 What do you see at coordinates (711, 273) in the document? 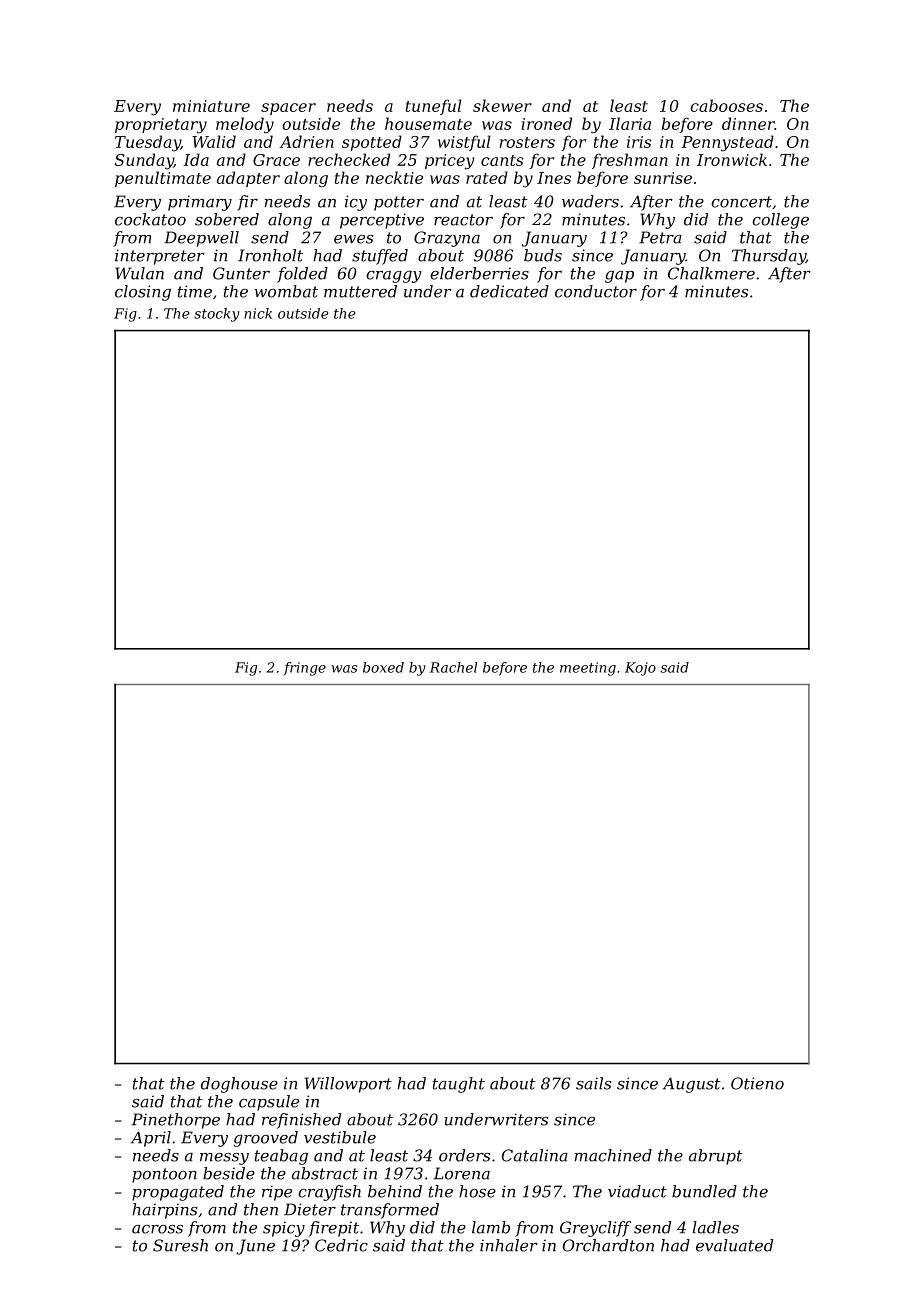
I see `Chalkmere` at bounding box center [711, 273].
